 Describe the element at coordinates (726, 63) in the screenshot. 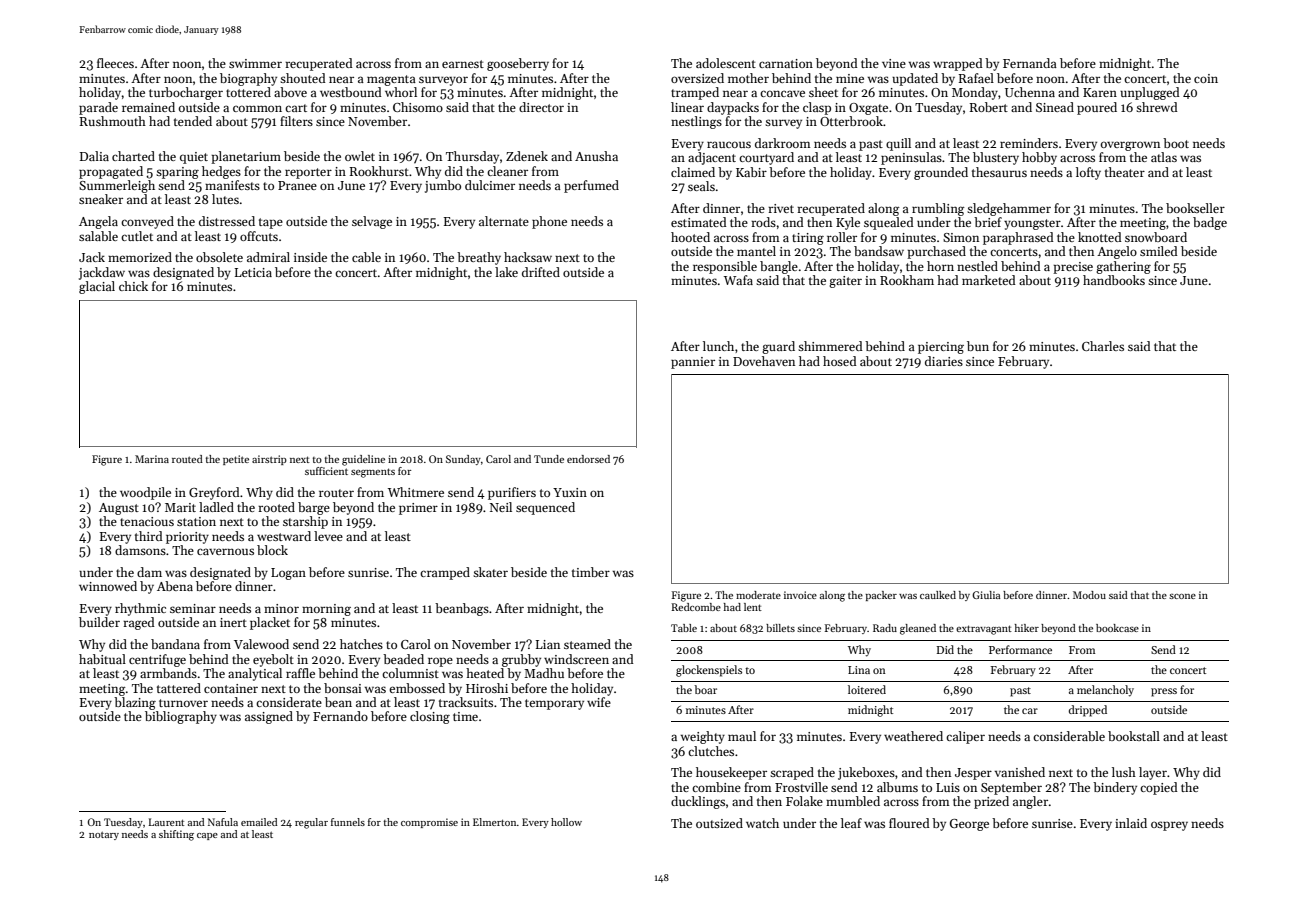

I see `adolescent` at that location.
